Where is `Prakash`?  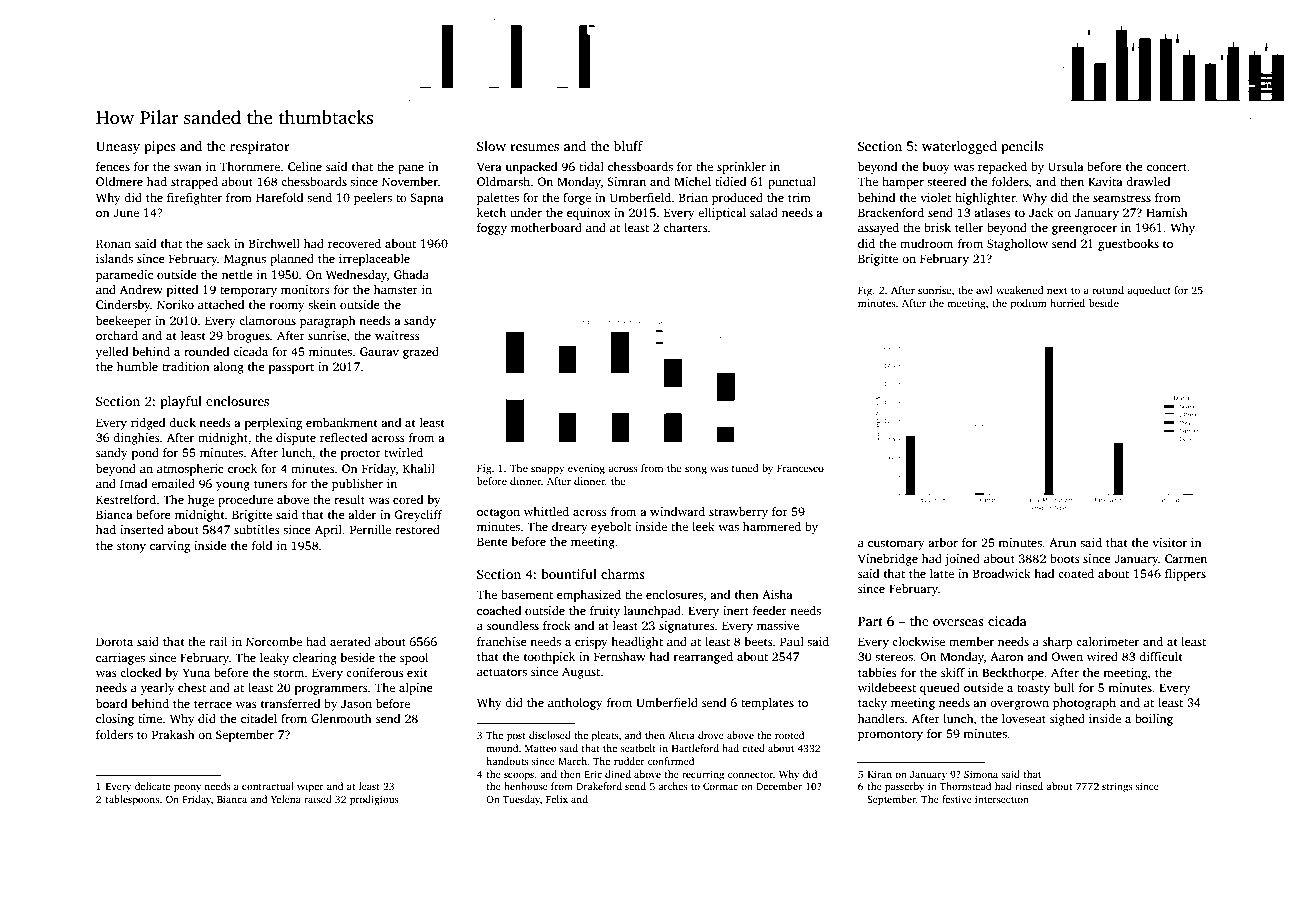 Prakash is located at coordinates (173, 734).
